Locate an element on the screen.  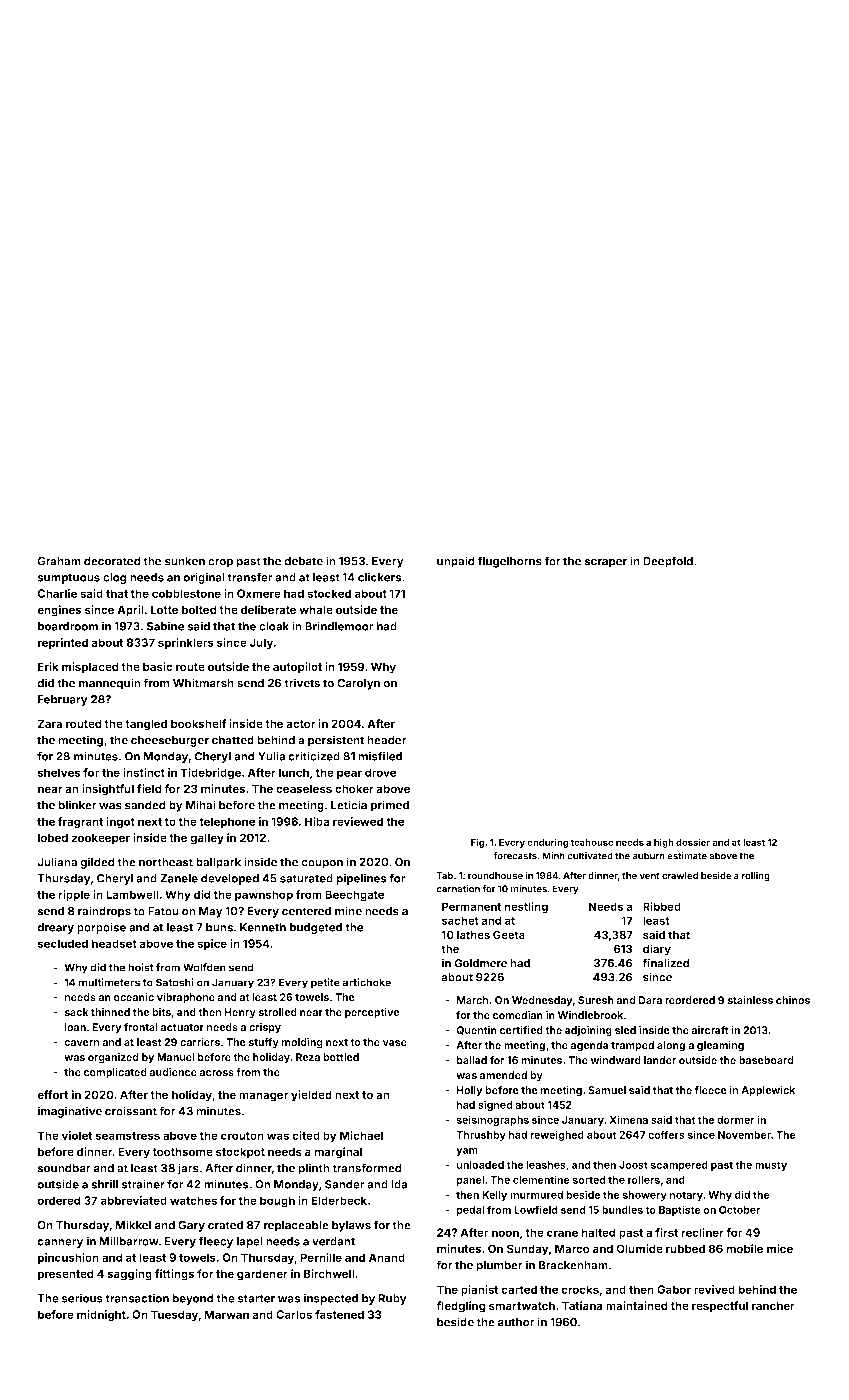
Henry is located at coordinates (240, 1013).
